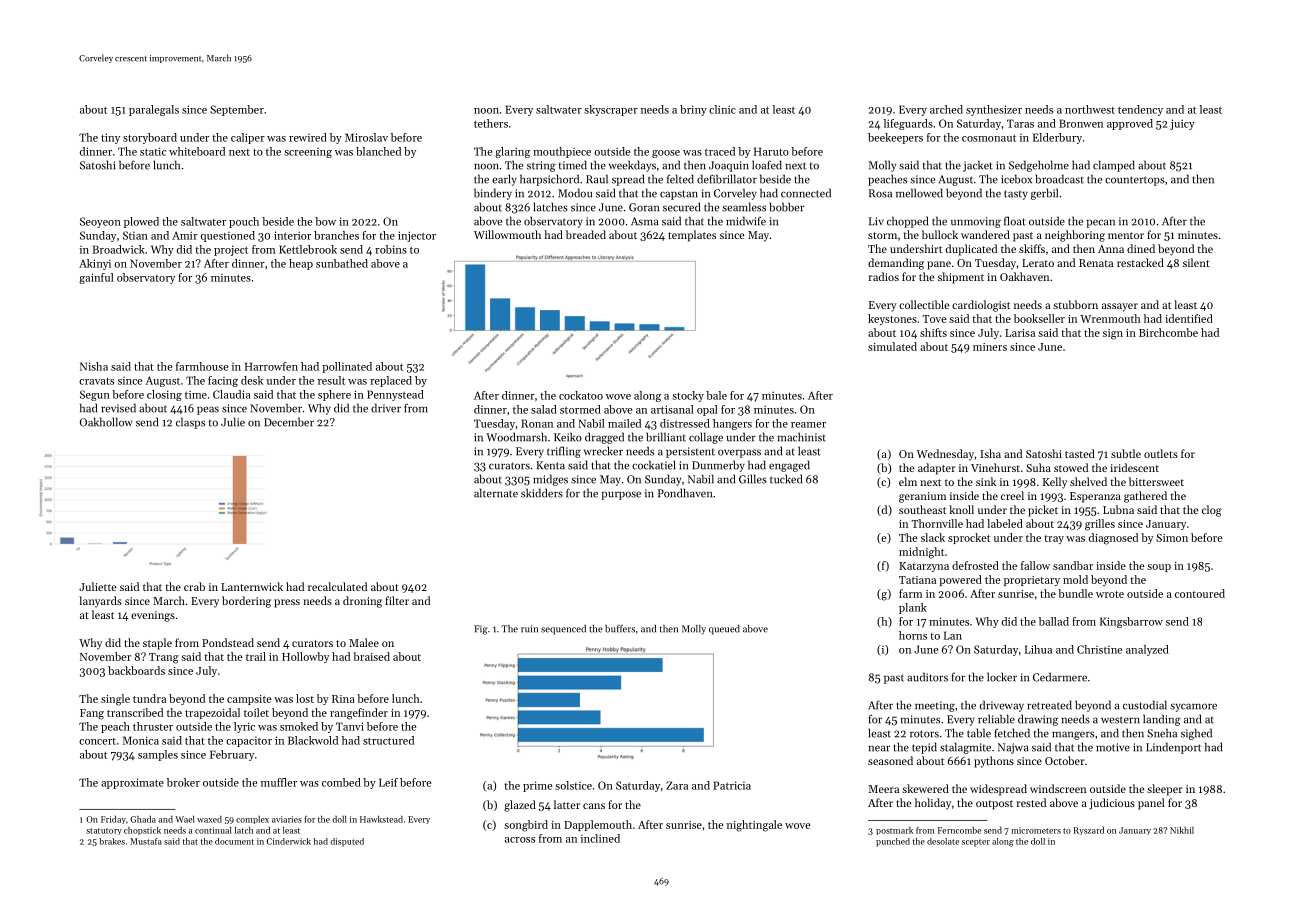 The height and width of the image is (924, 1308). Describe the element at coordinates (96, 278) in the image. I see `gainful` at that location.
